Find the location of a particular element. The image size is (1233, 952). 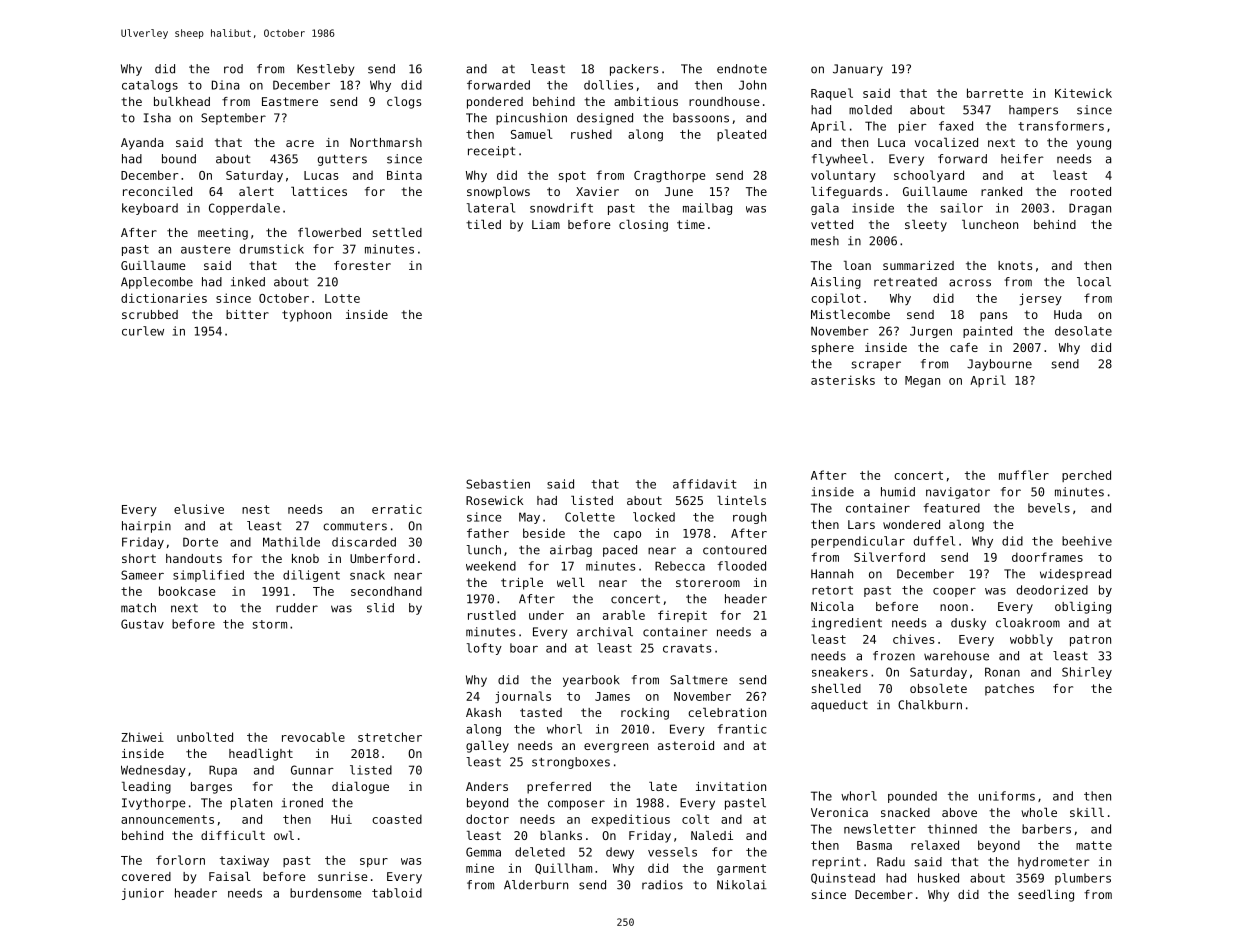

Ayanda is located at coordinates (142, 144).
